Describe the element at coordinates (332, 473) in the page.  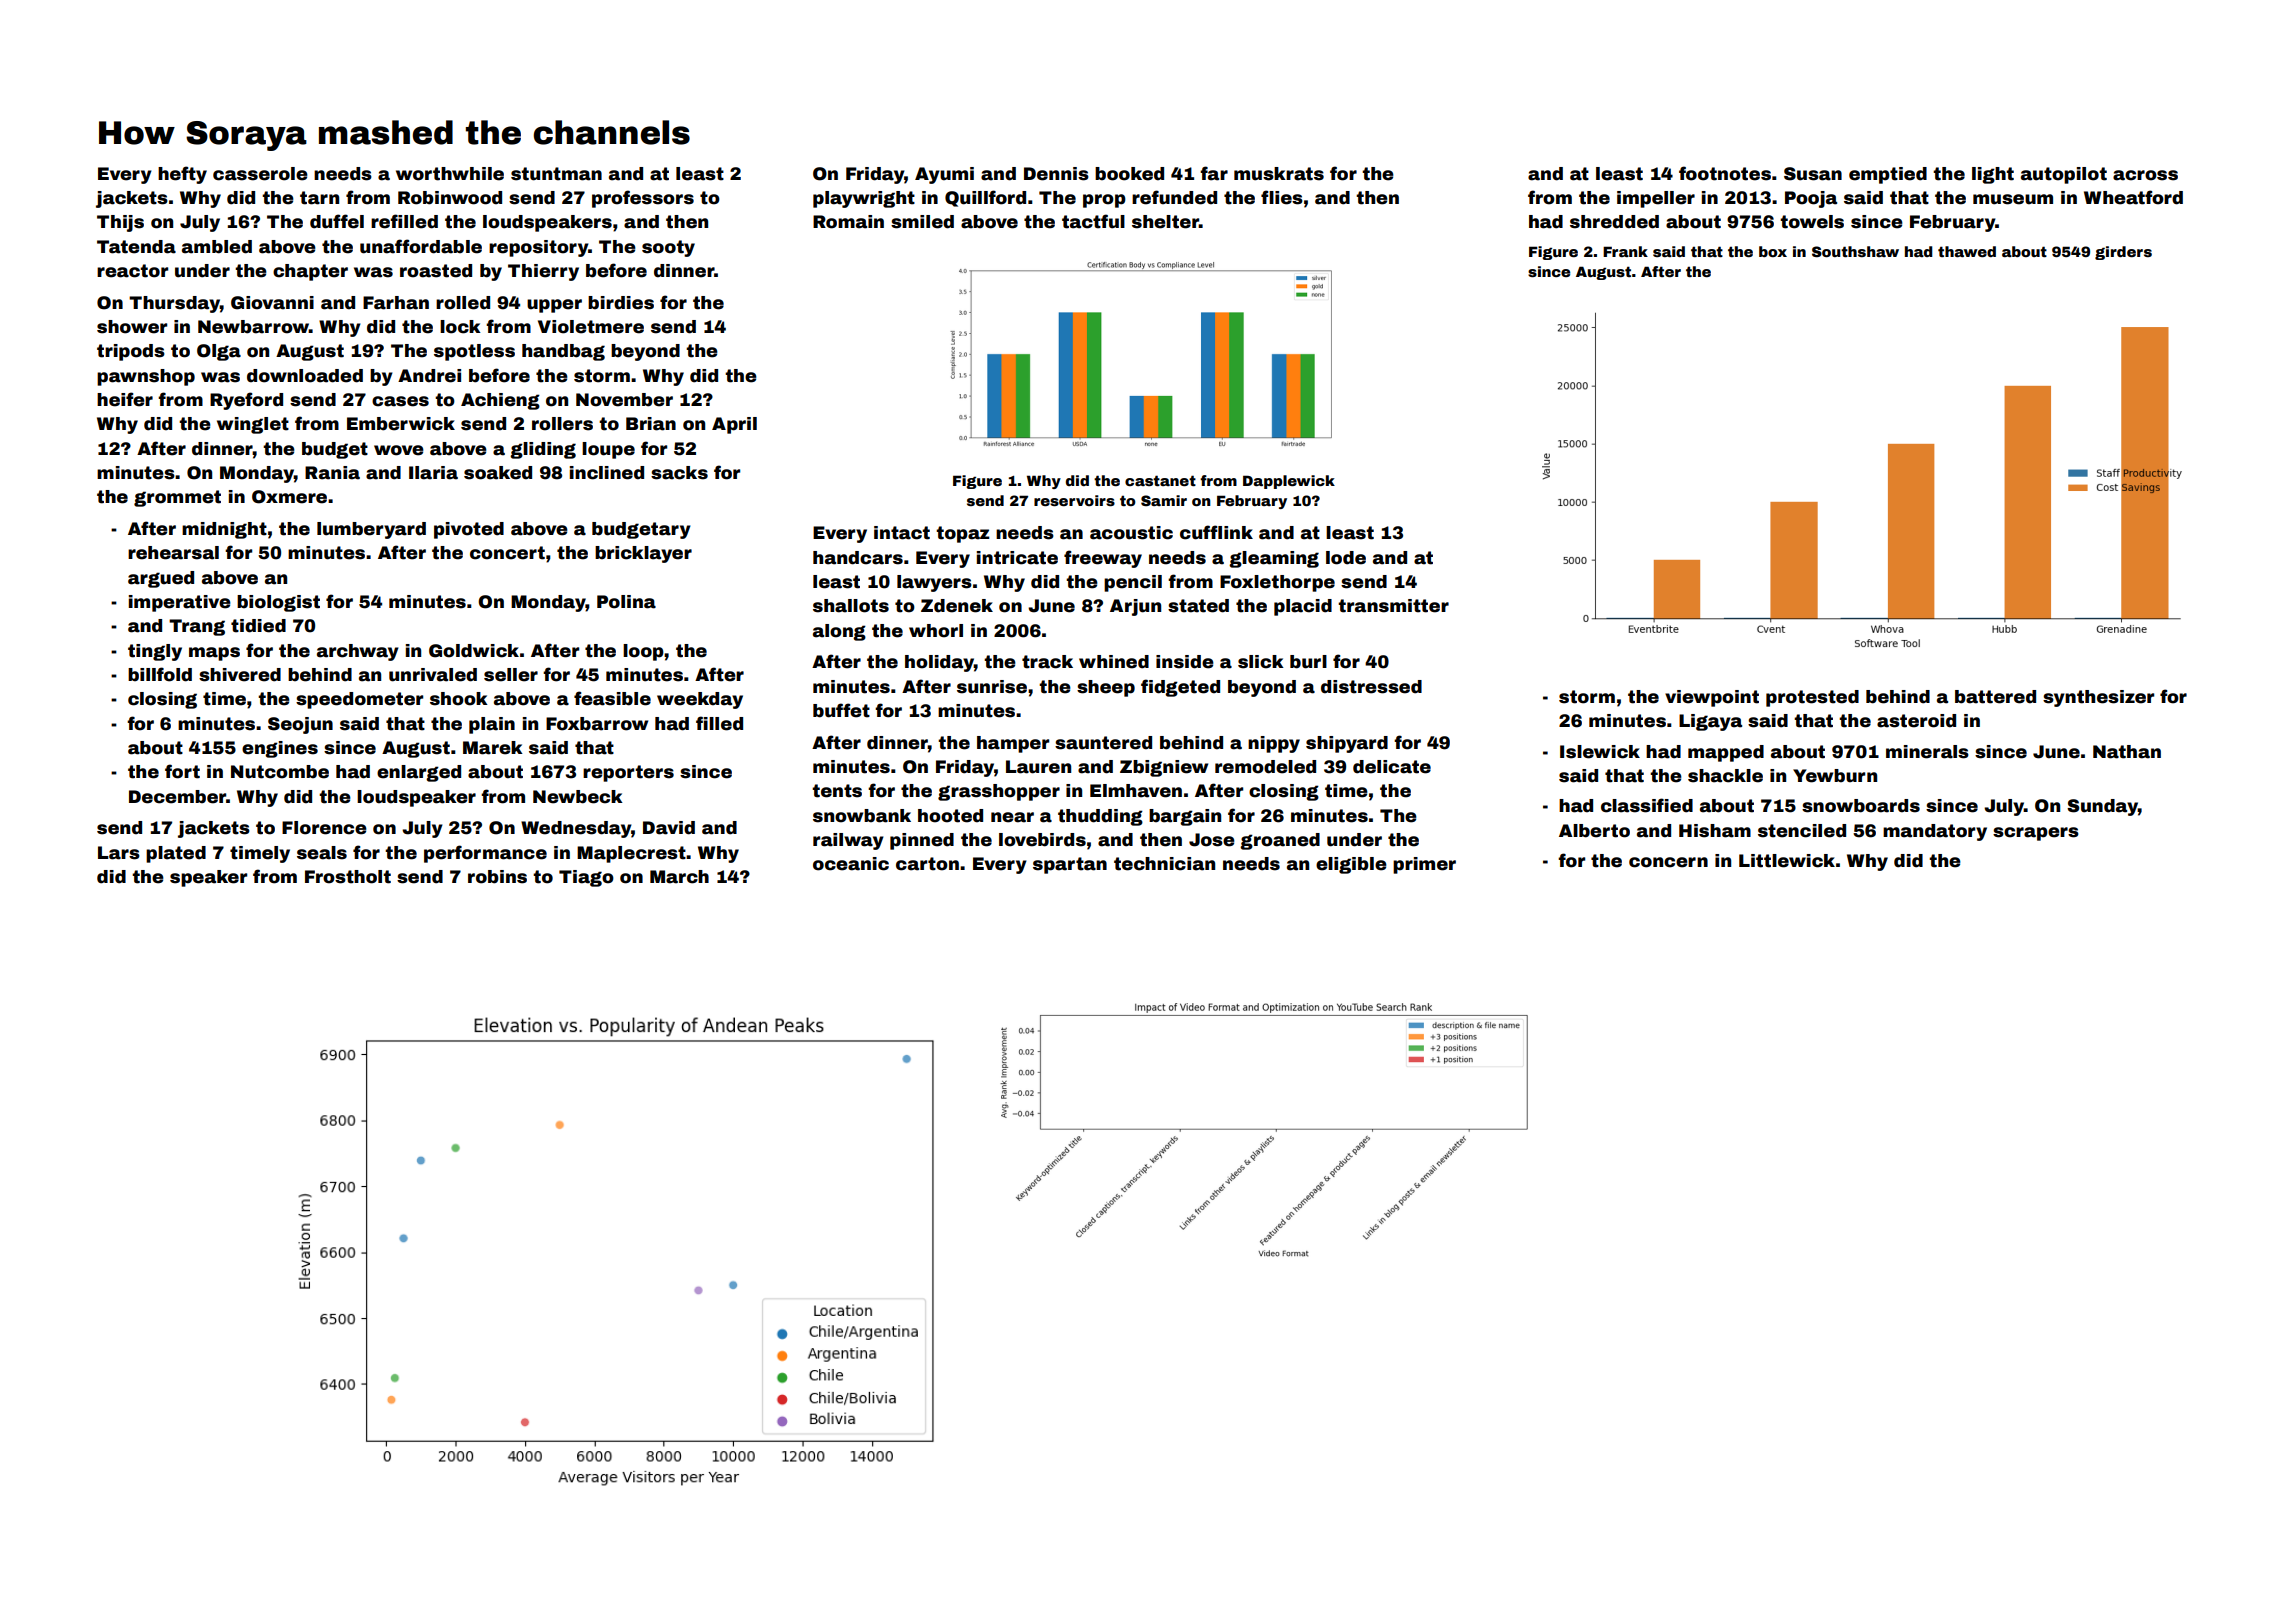
I see `Rania` at that location.
